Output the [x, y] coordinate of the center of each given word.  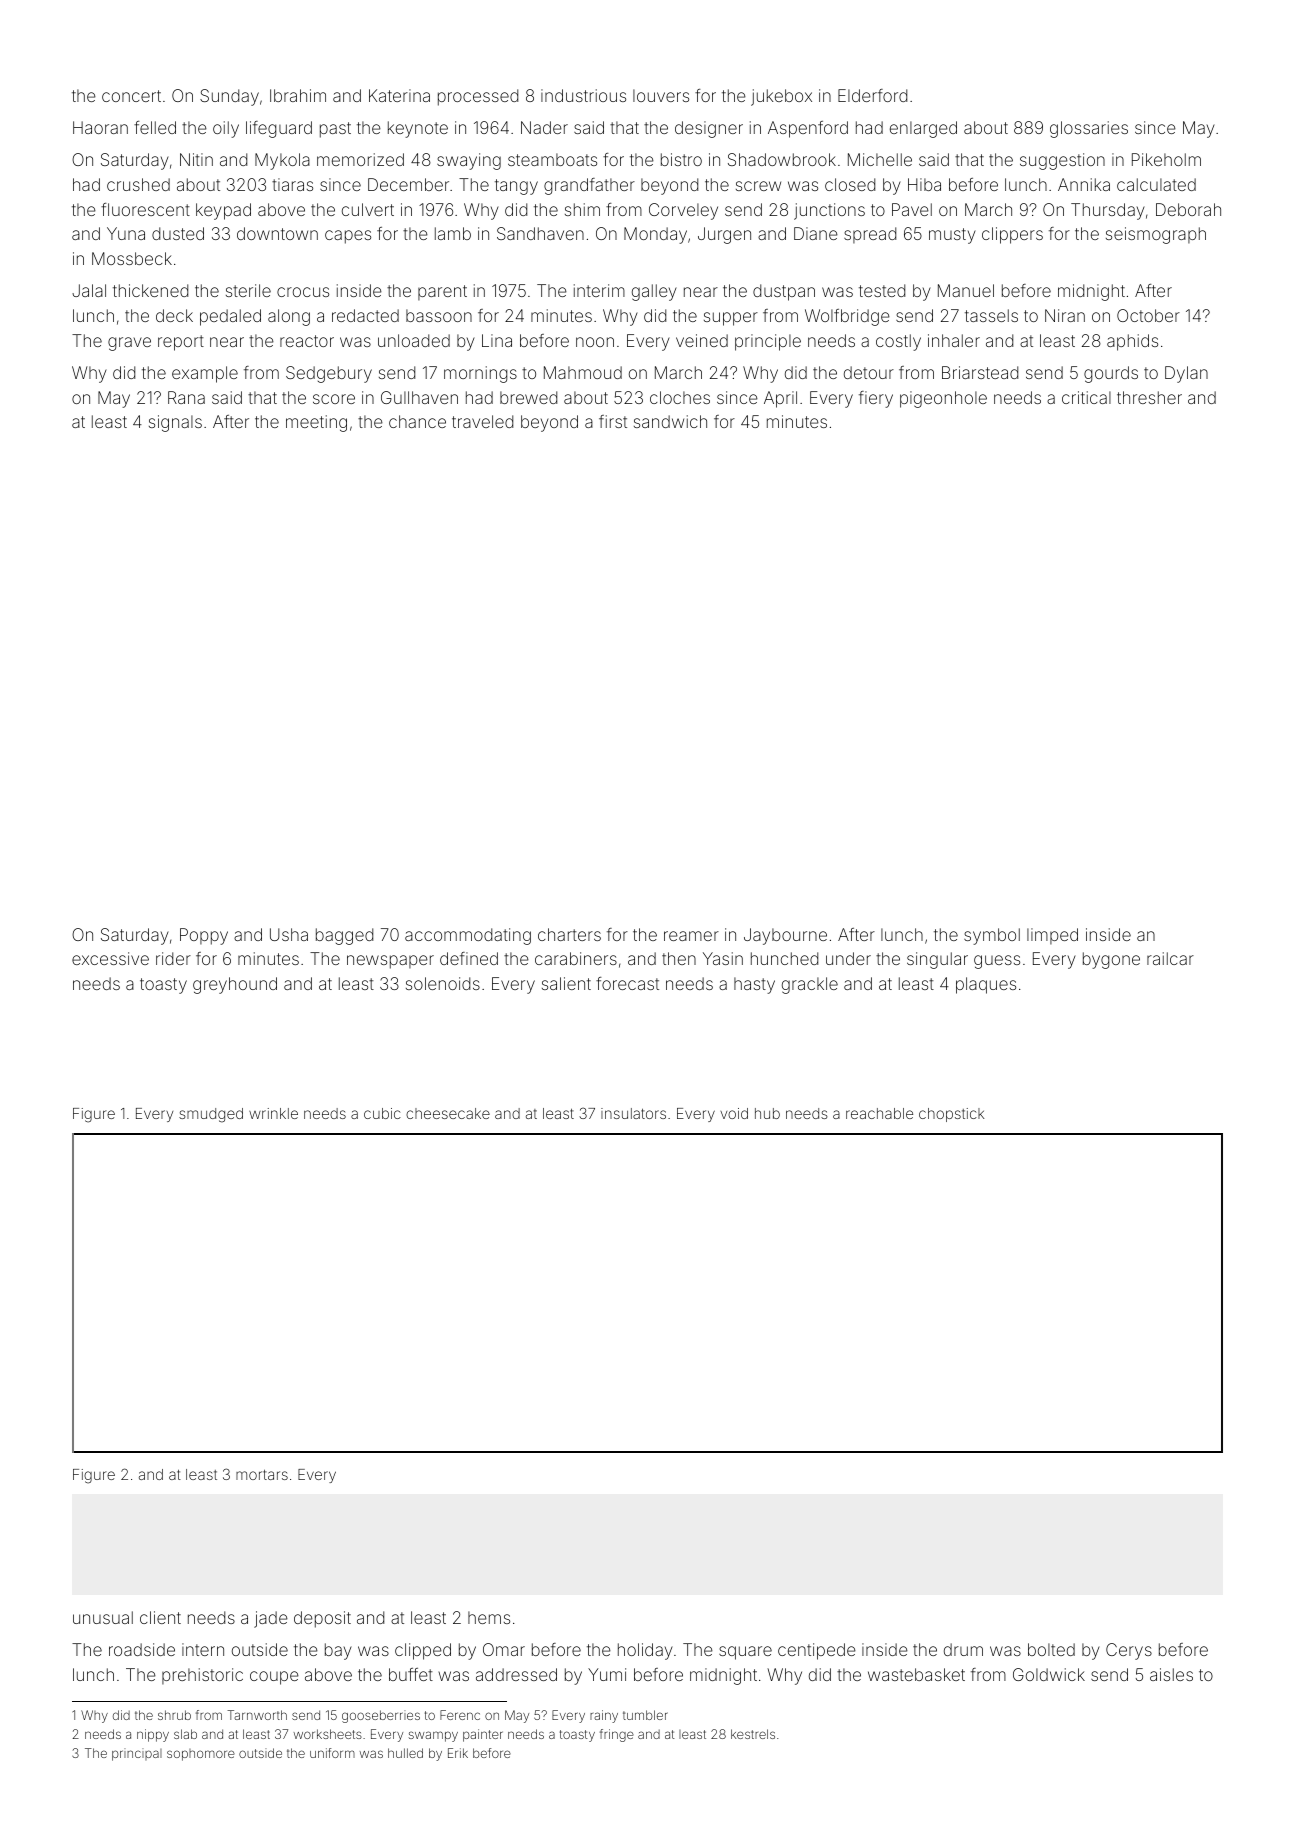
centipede [817, 1651]
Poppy [204, 936]
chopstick [951, 1115]
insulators [633, 1113]
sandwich [670, 421]
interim [599, 290]
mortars [262, 1475]
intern [203, 1649]
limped [1052, 936]
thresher [1149, 397]
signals [175, 423]
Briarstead [980, 372]
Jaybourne [785, 936]
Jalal [89, 290]
